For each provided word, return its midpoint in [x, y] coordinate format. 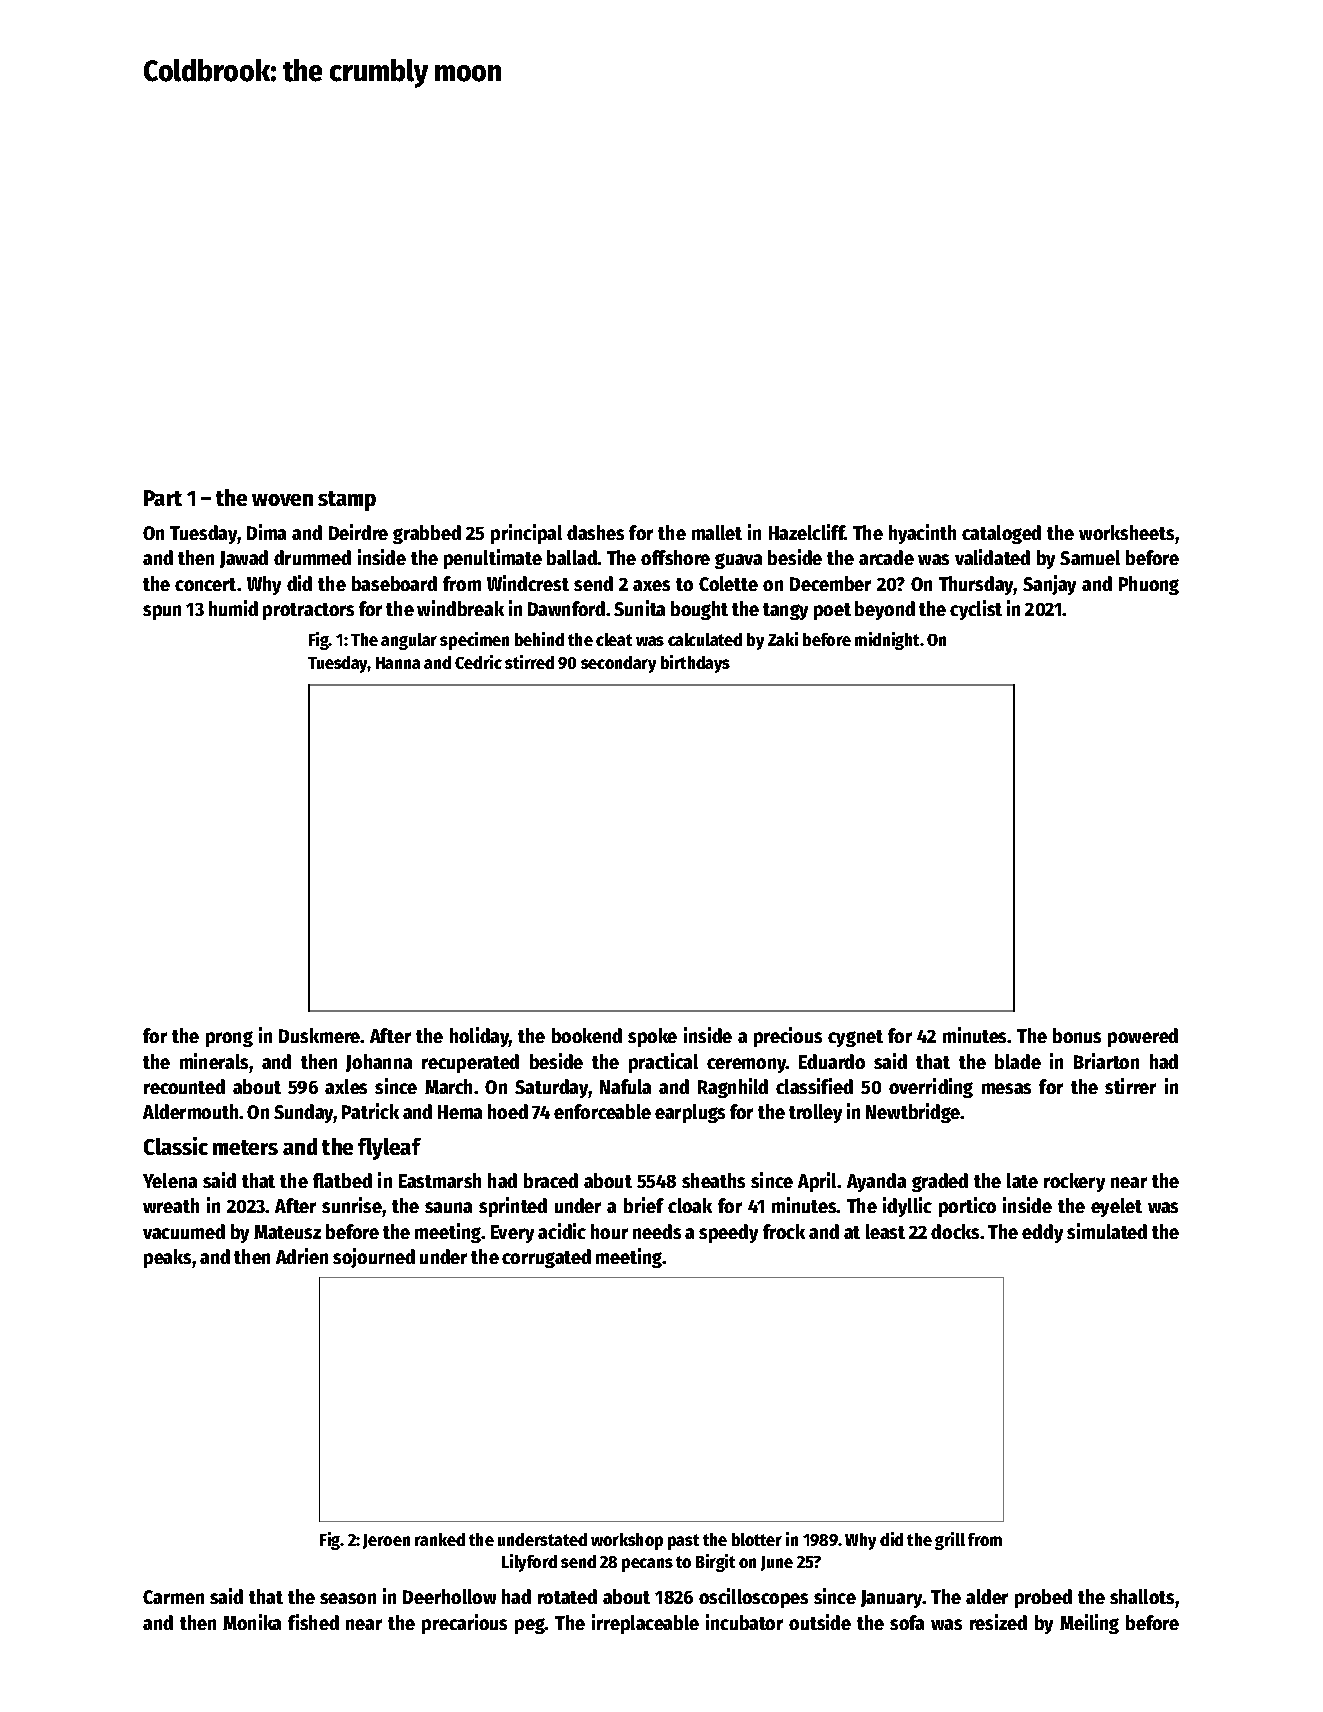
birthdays [695, 664]
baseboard [394, 583]
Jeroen [386, 1541]
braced [551, 1180]
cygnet [855, 1038]
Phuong [1149, 585]
